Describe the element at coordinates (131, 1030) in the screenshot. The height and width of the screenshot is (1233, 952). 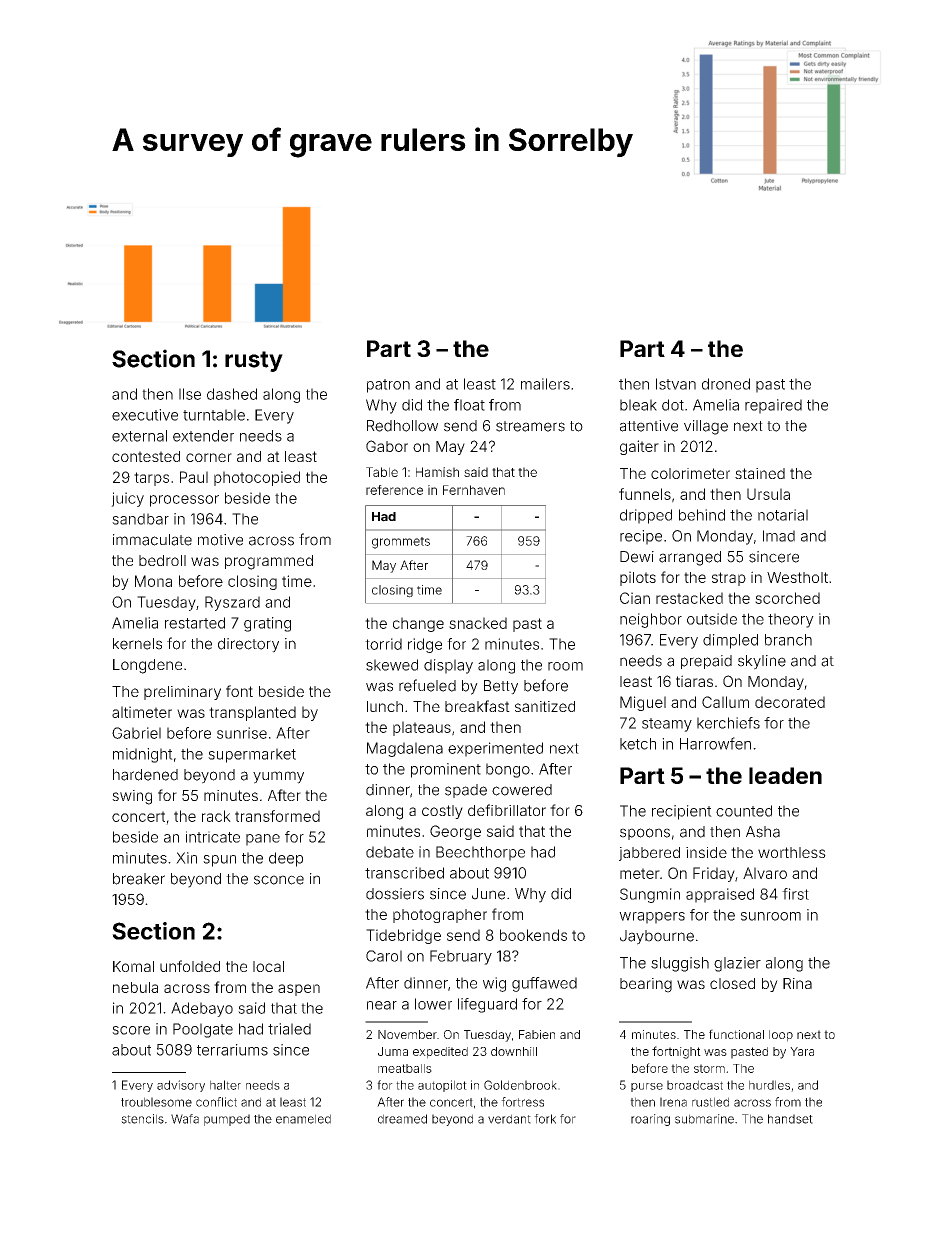
I see `score` at that location.
